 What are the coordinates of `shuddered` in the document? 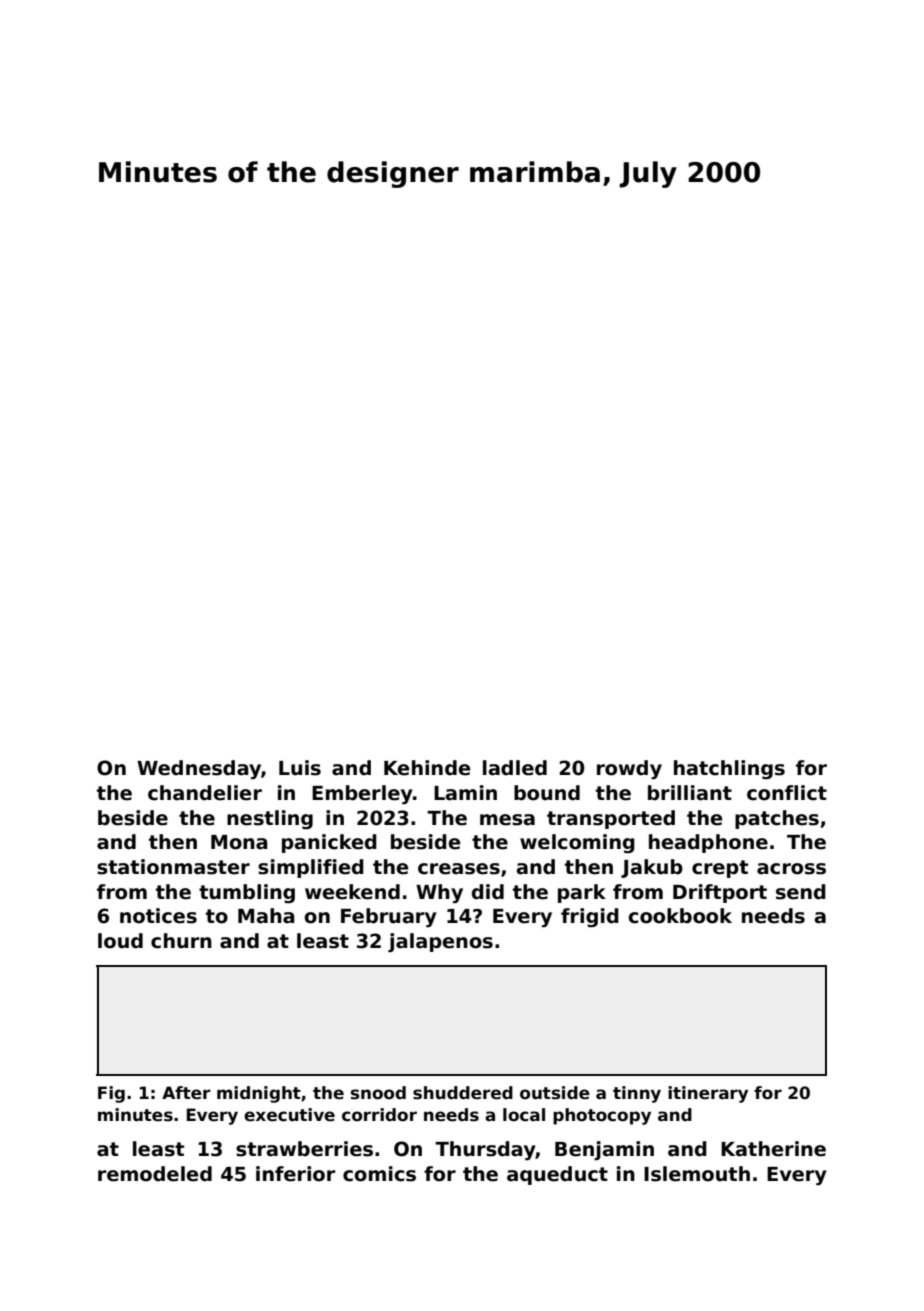 It's located at (463, 1093).
